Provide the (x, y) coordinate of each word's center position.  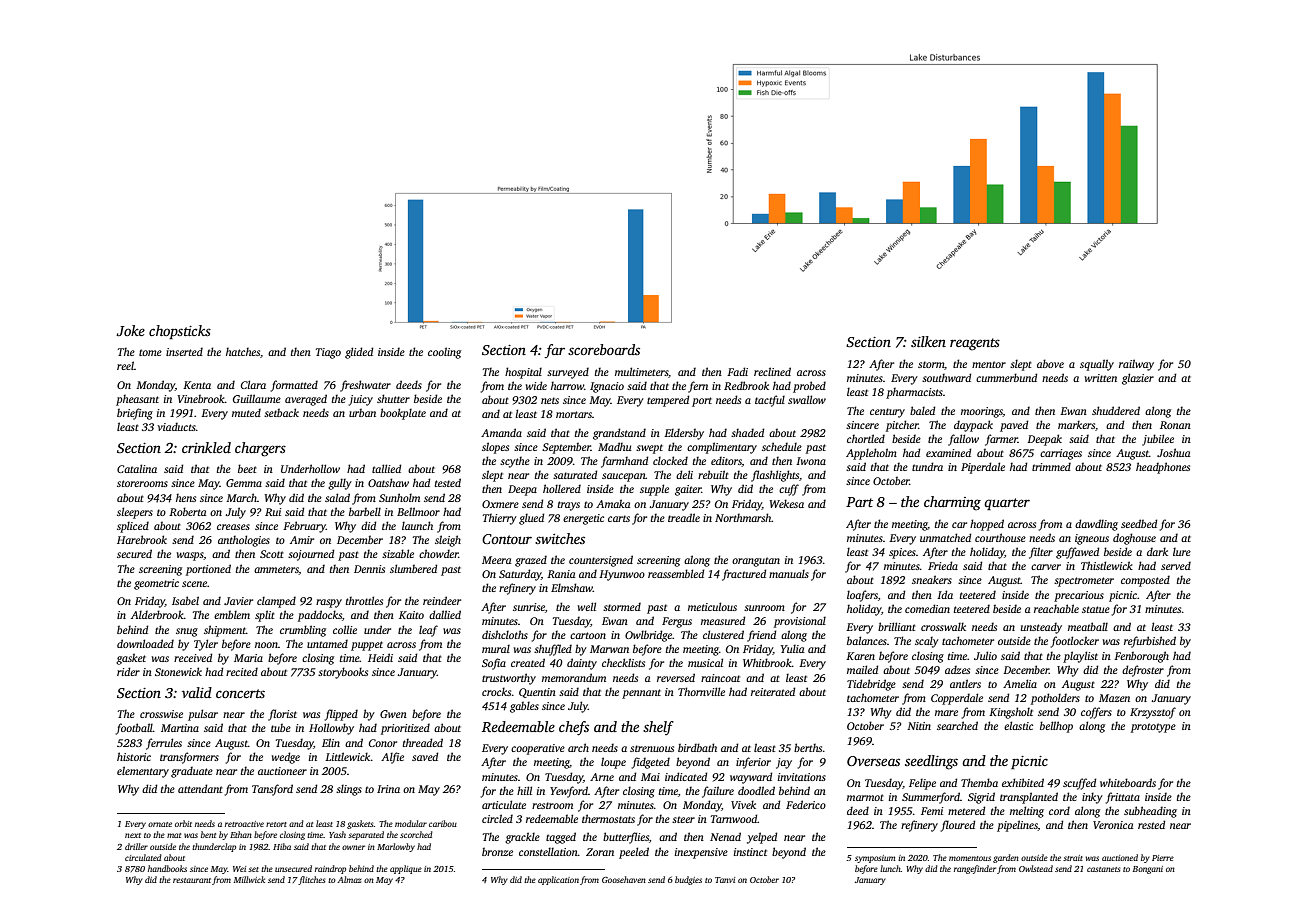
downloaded (145, 643)
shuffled (553, 650)
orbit (183, 823)
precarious (1079, 596)
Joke (130, 330)
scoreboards (604, 349)
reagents (975, 344)
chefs (574, 728)
